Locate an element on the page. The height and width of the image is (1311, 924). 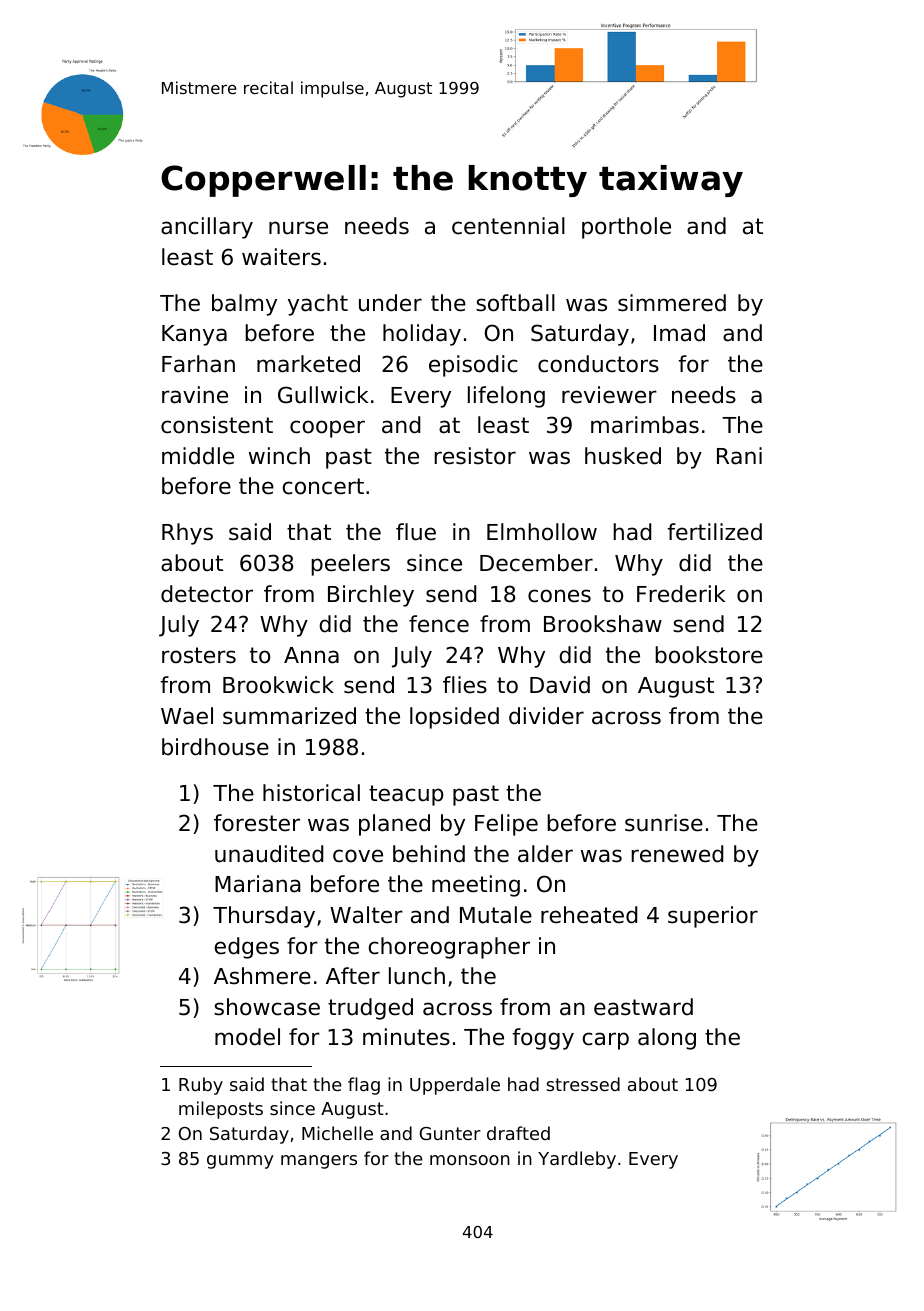
mileposts is located at coordinates (221, 1110).
